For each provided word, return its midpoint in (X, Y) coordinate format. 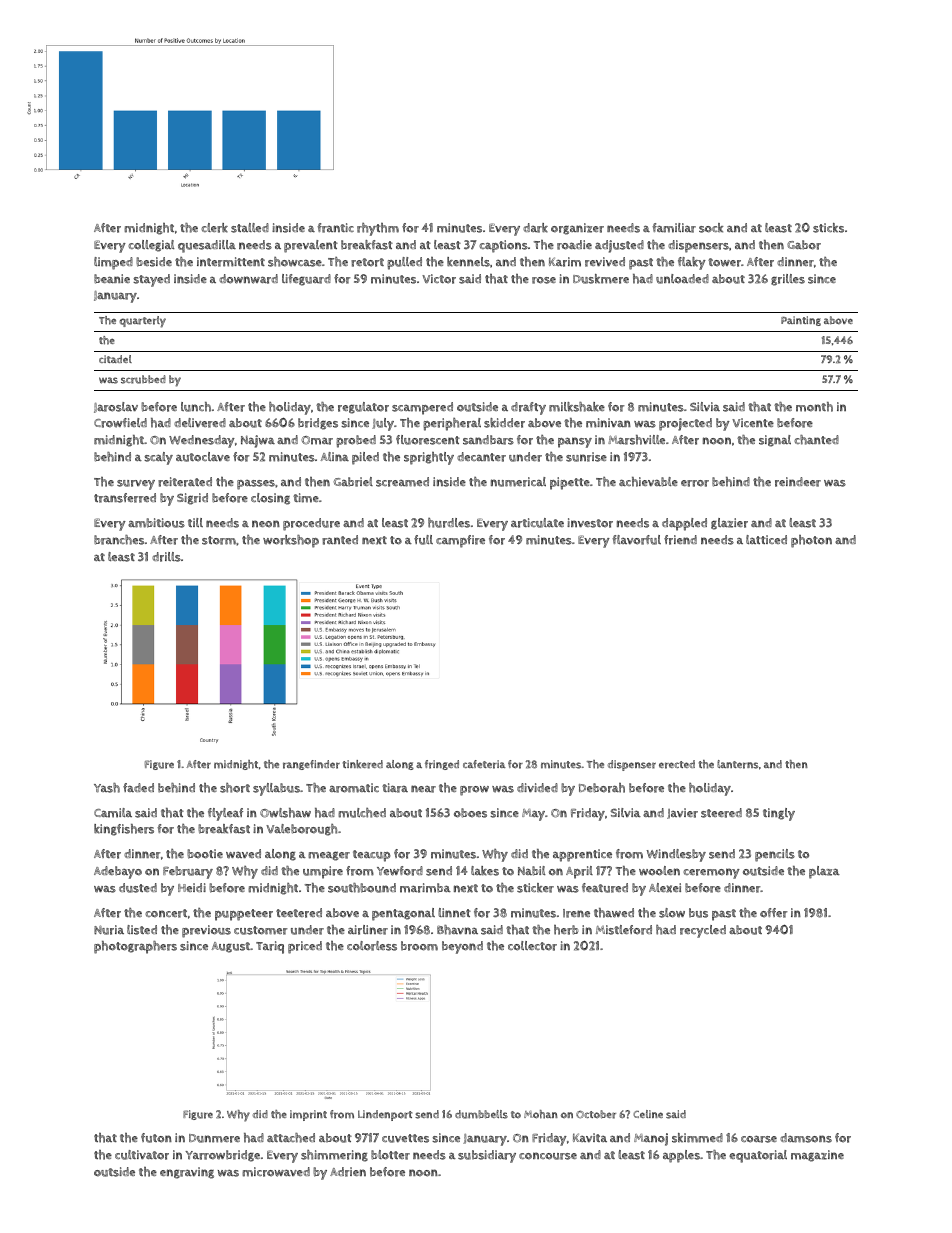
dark (535, 228)
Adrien (348, 1172)
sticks (828, 228)
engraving (187, 1173)
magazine (817, 1156)
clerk (214, 228)
